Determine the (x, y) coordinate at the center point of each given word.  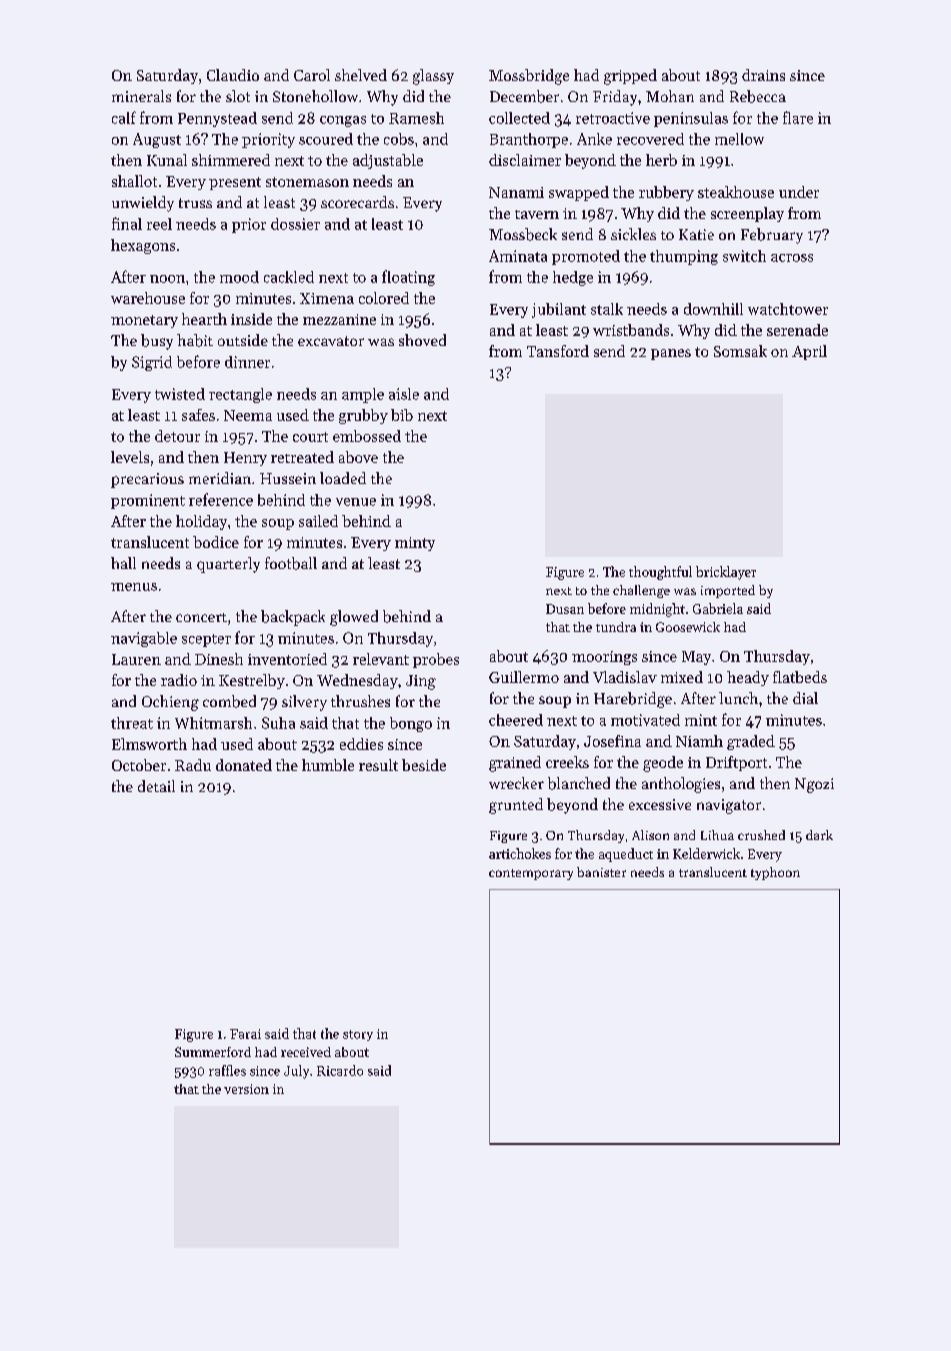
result (378, 765)
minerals (141, 96)
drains (763, 75)
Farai (245, 1034)
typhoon (775, 873)
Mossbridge (529, 77)
